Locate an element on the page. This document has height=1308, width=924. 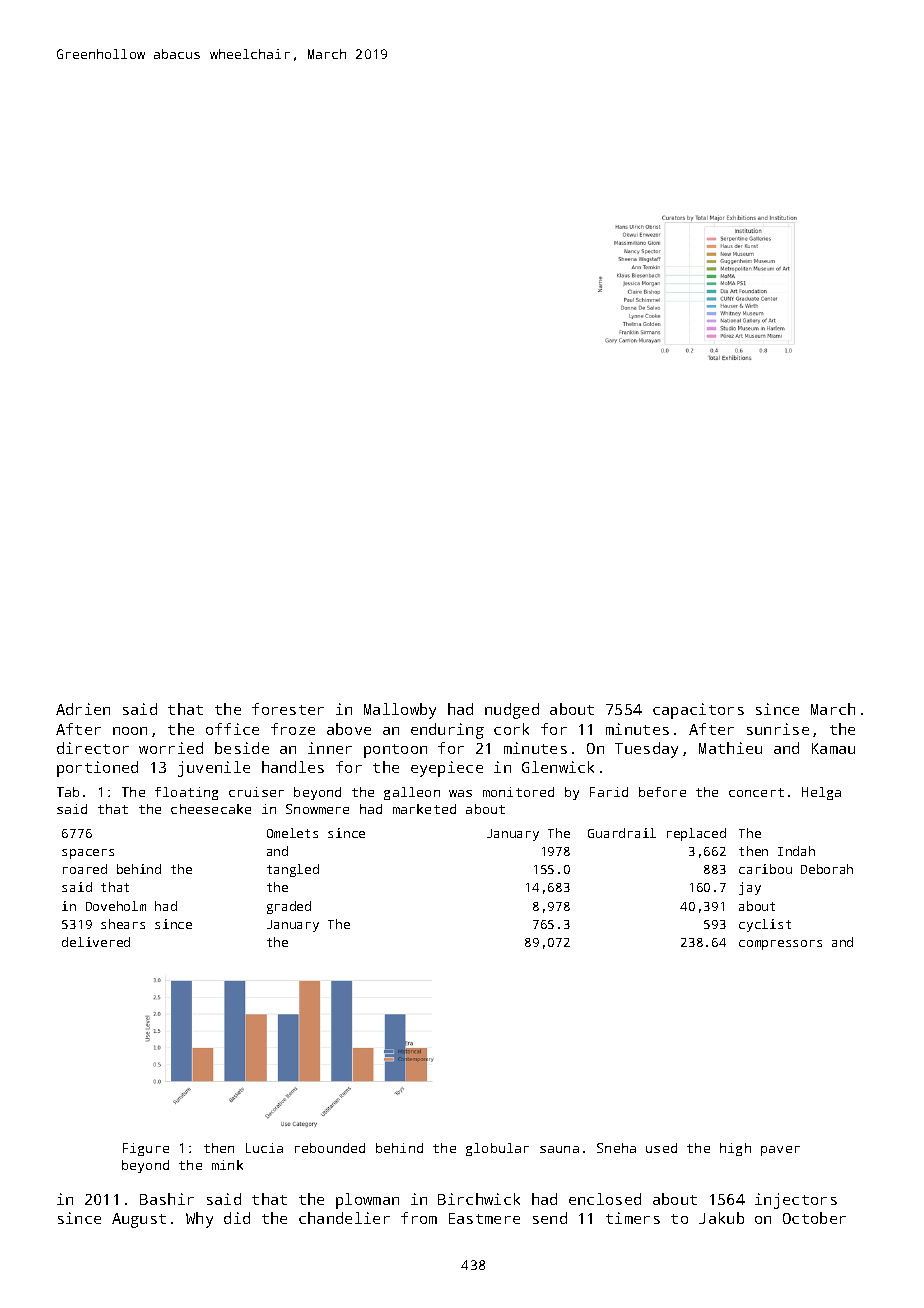
Helga is located at coordinates (821, 793).
